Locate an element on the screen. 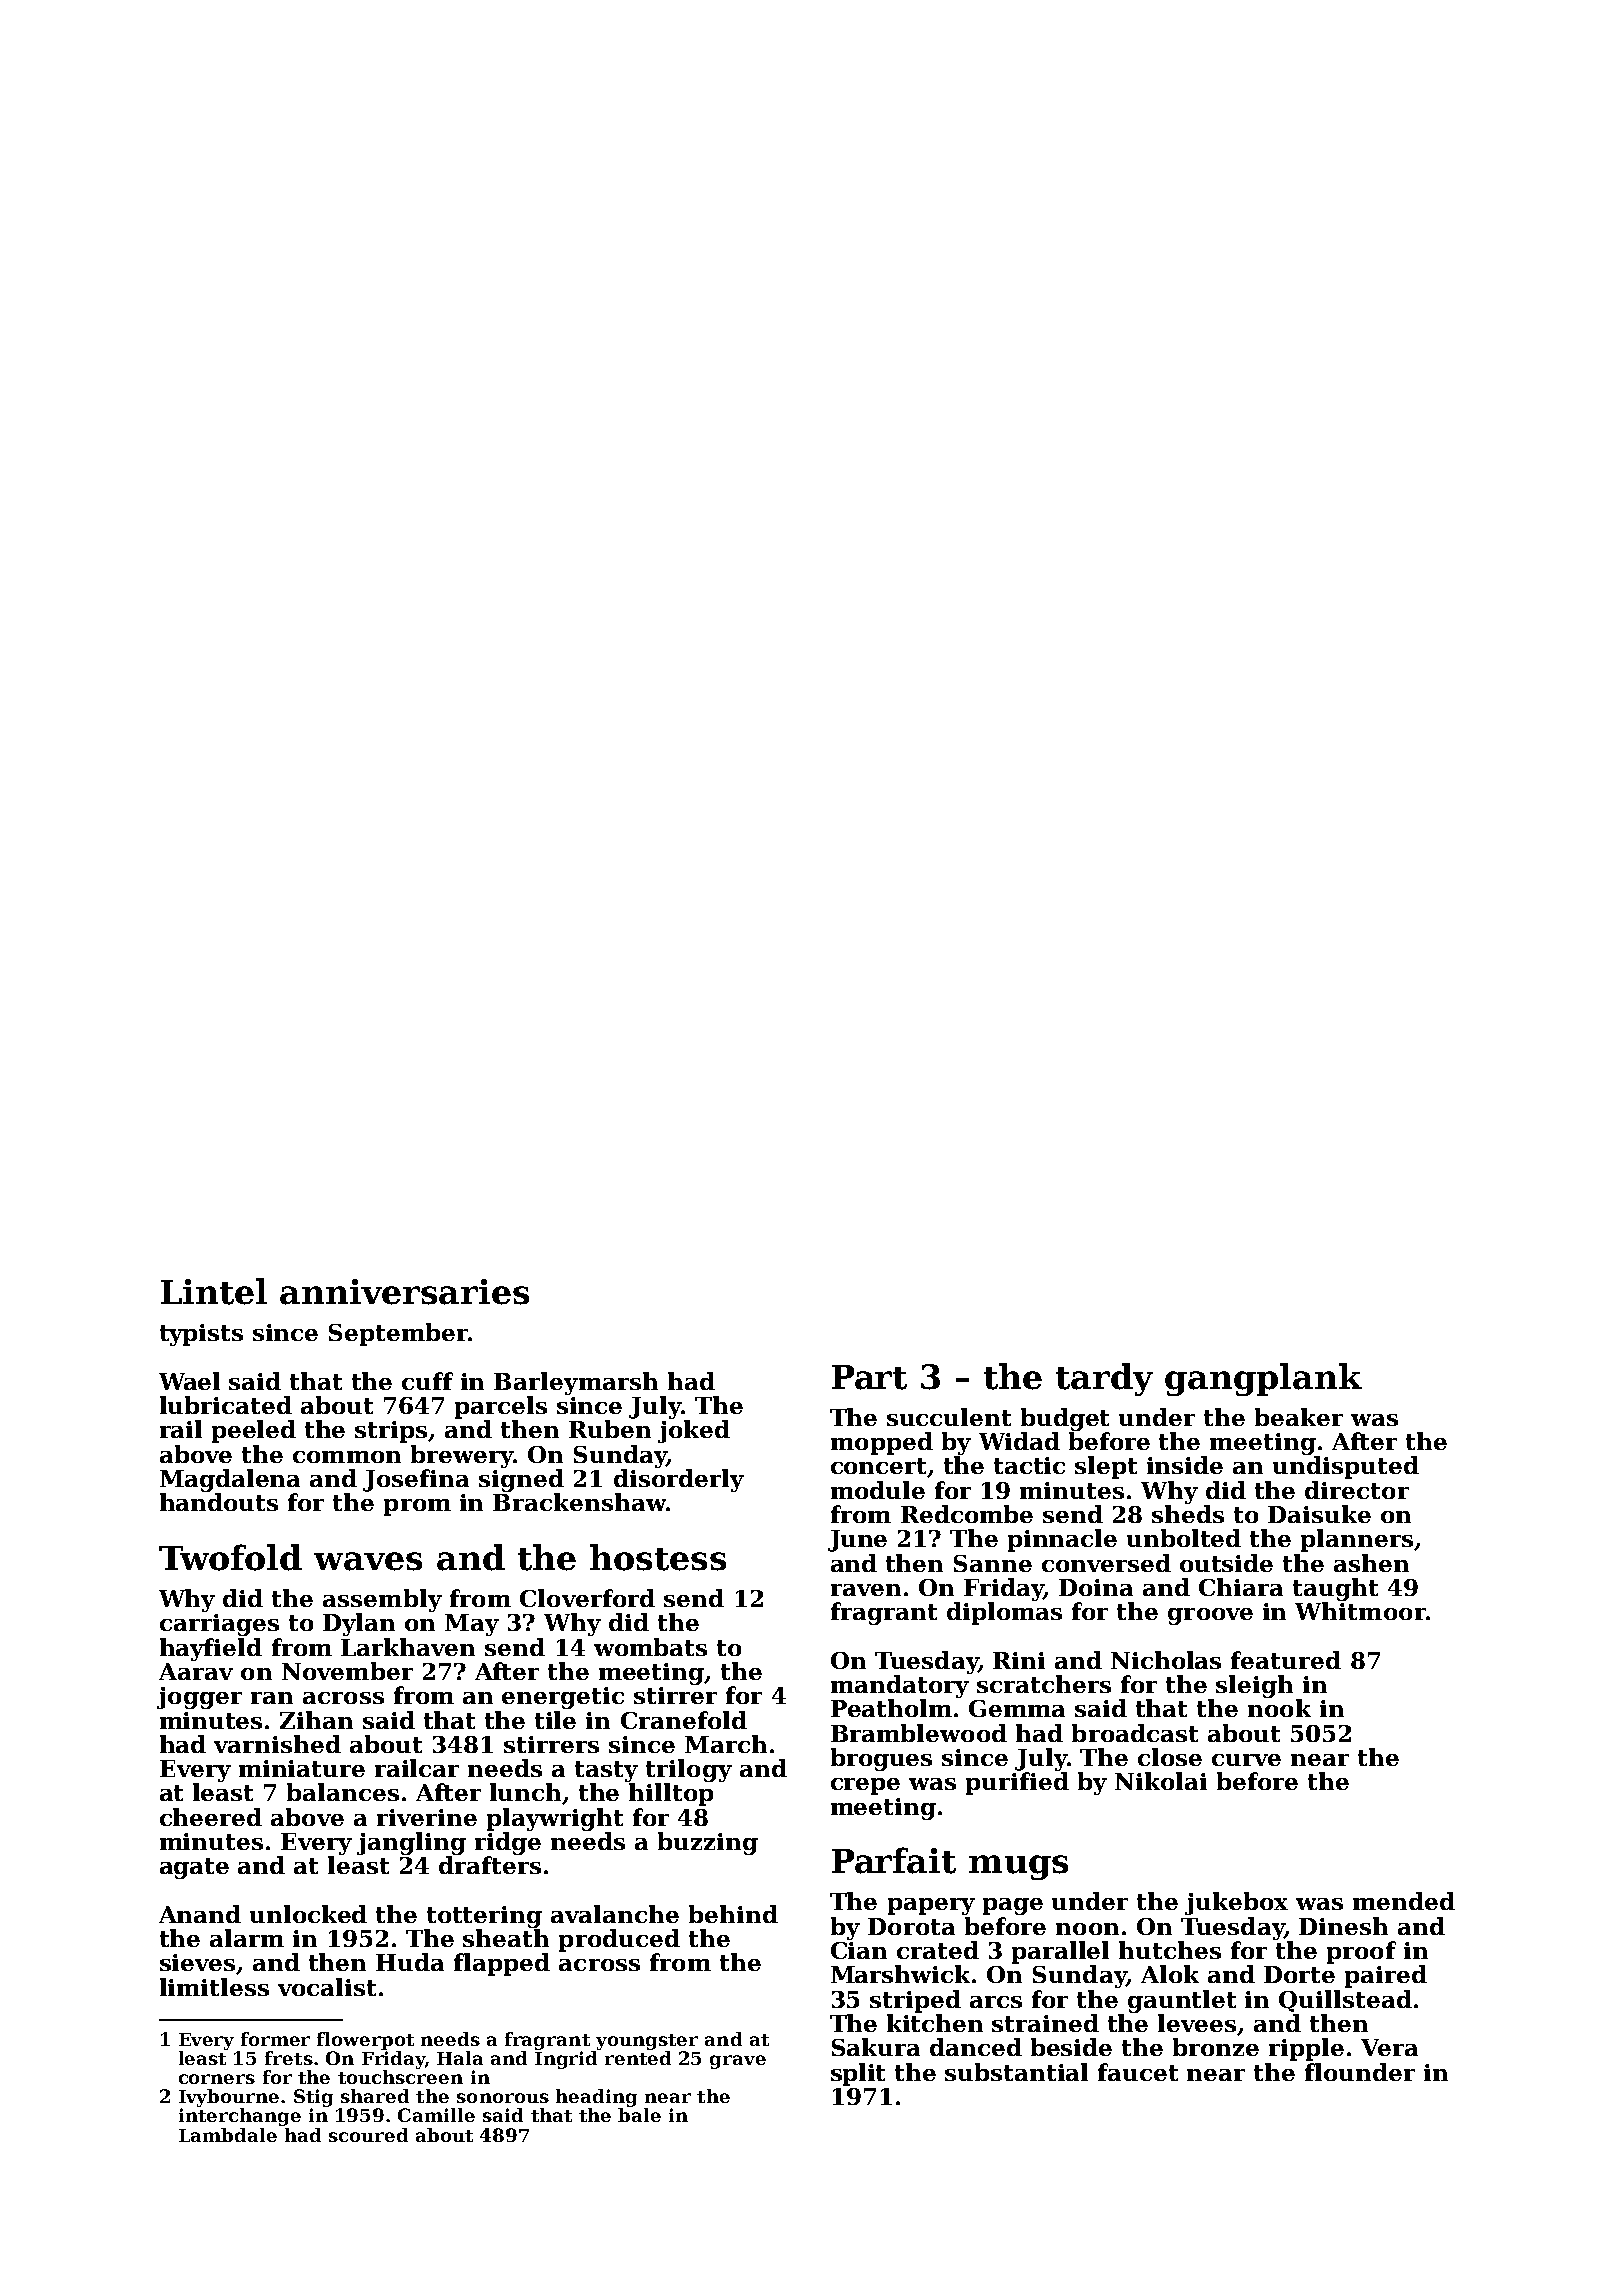  Part is located at coordinates (869, 1377).
